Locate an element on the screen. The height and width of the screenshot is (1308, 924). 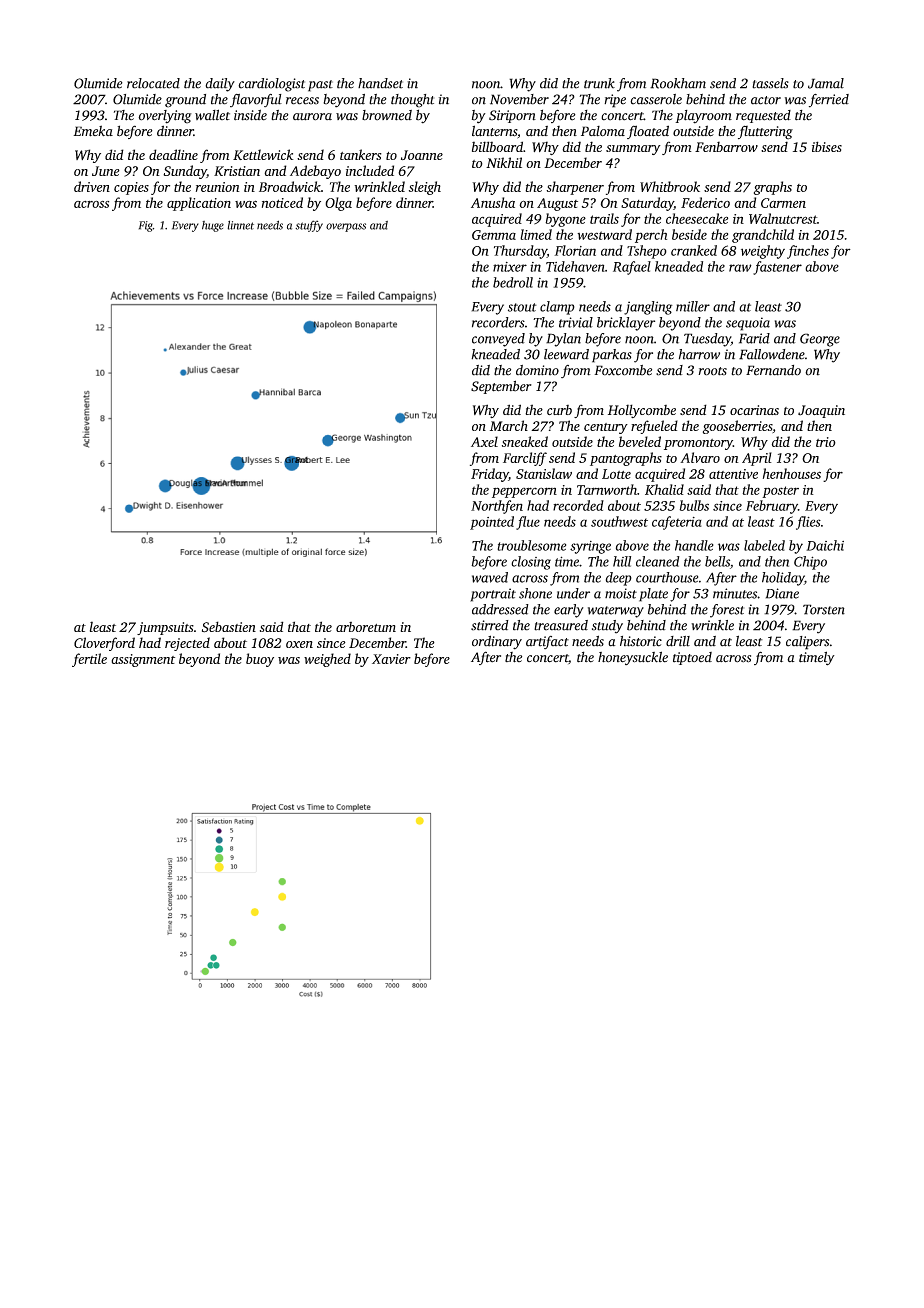
Axel is located at coordinates (484, 441).
